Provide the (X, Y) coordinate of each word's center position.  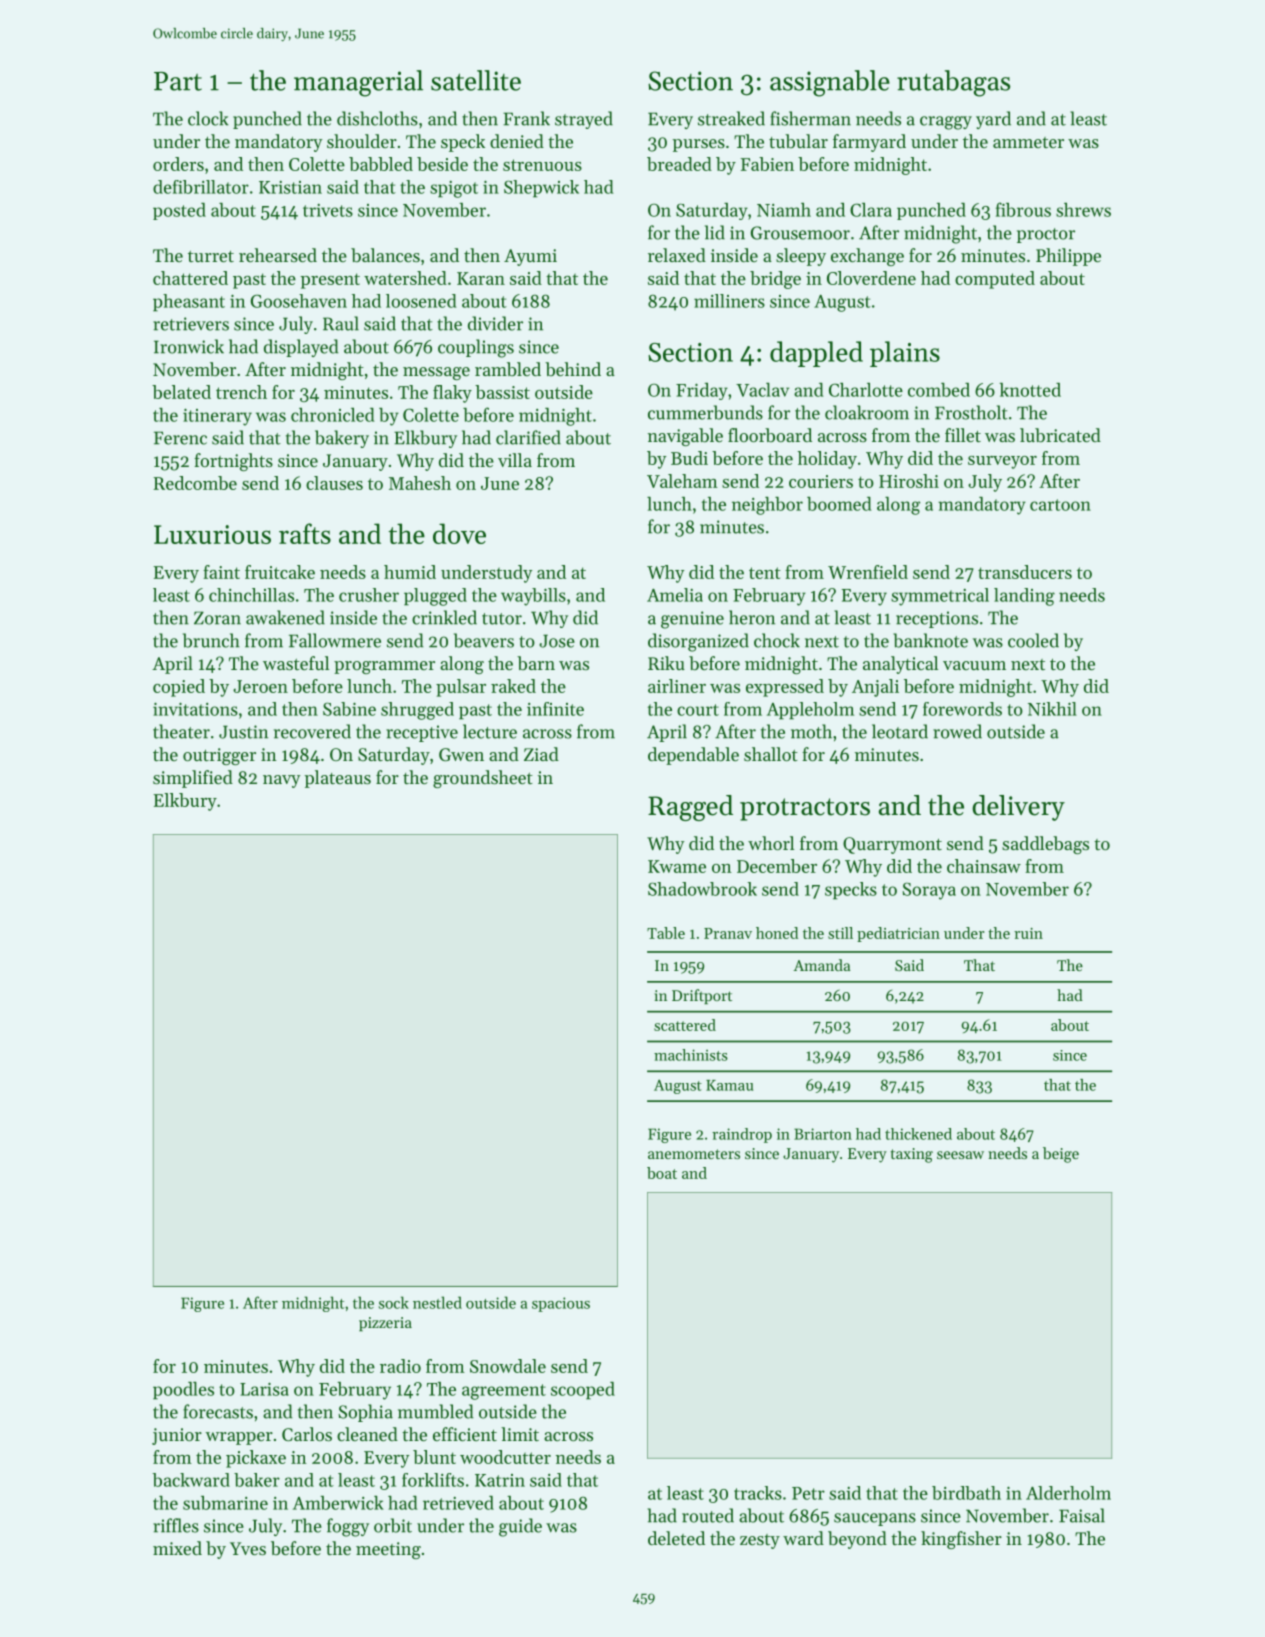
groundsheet (483, 779)
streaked (731, 118)
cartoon (1060, 505)
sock (394, 1302)
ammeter (1028, 142)
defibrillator (201, 187)
